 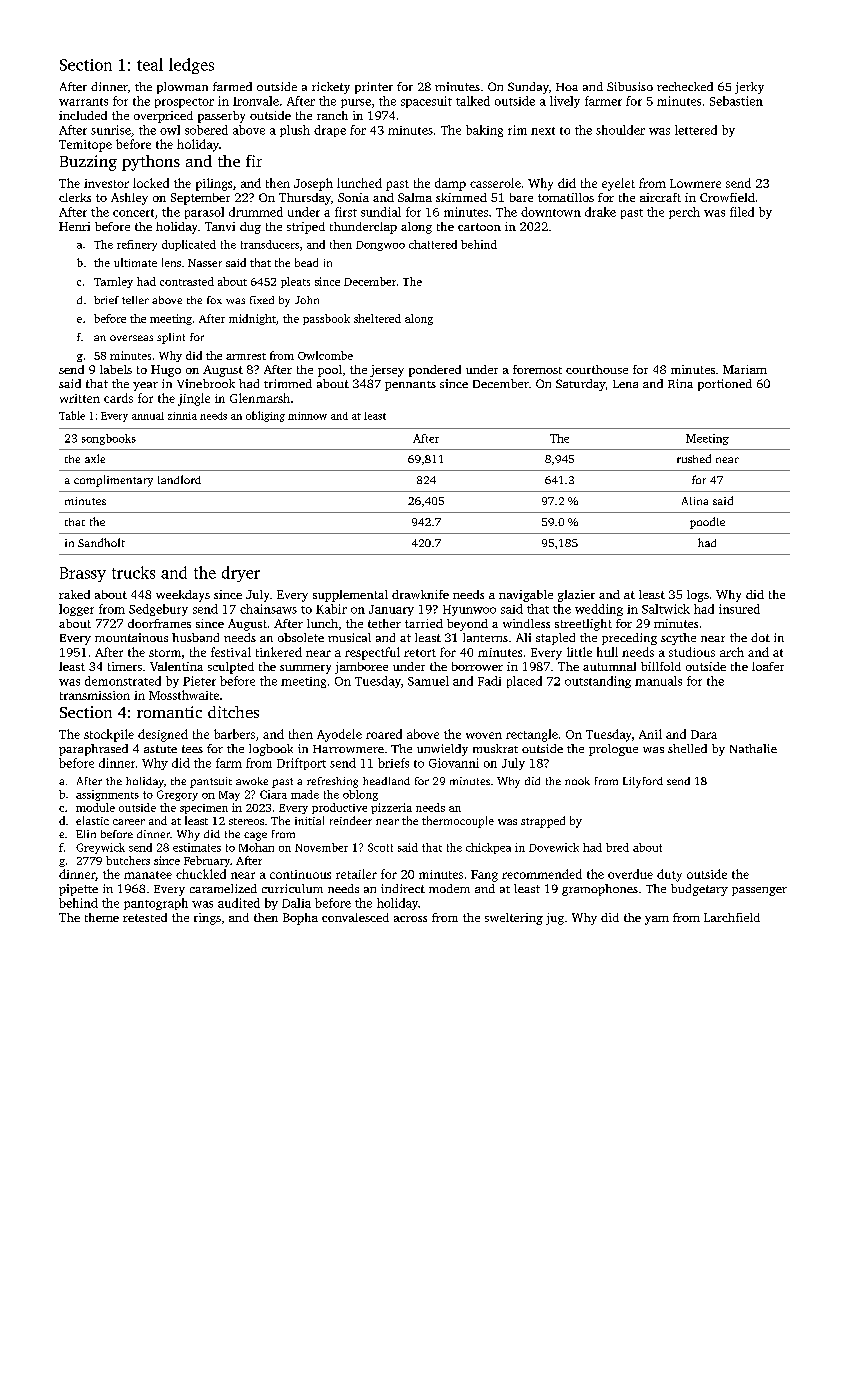 What do you see at coordinates (514, 919) in the screenshot?
I see `sweltering` at bounding box center [514, 919].
